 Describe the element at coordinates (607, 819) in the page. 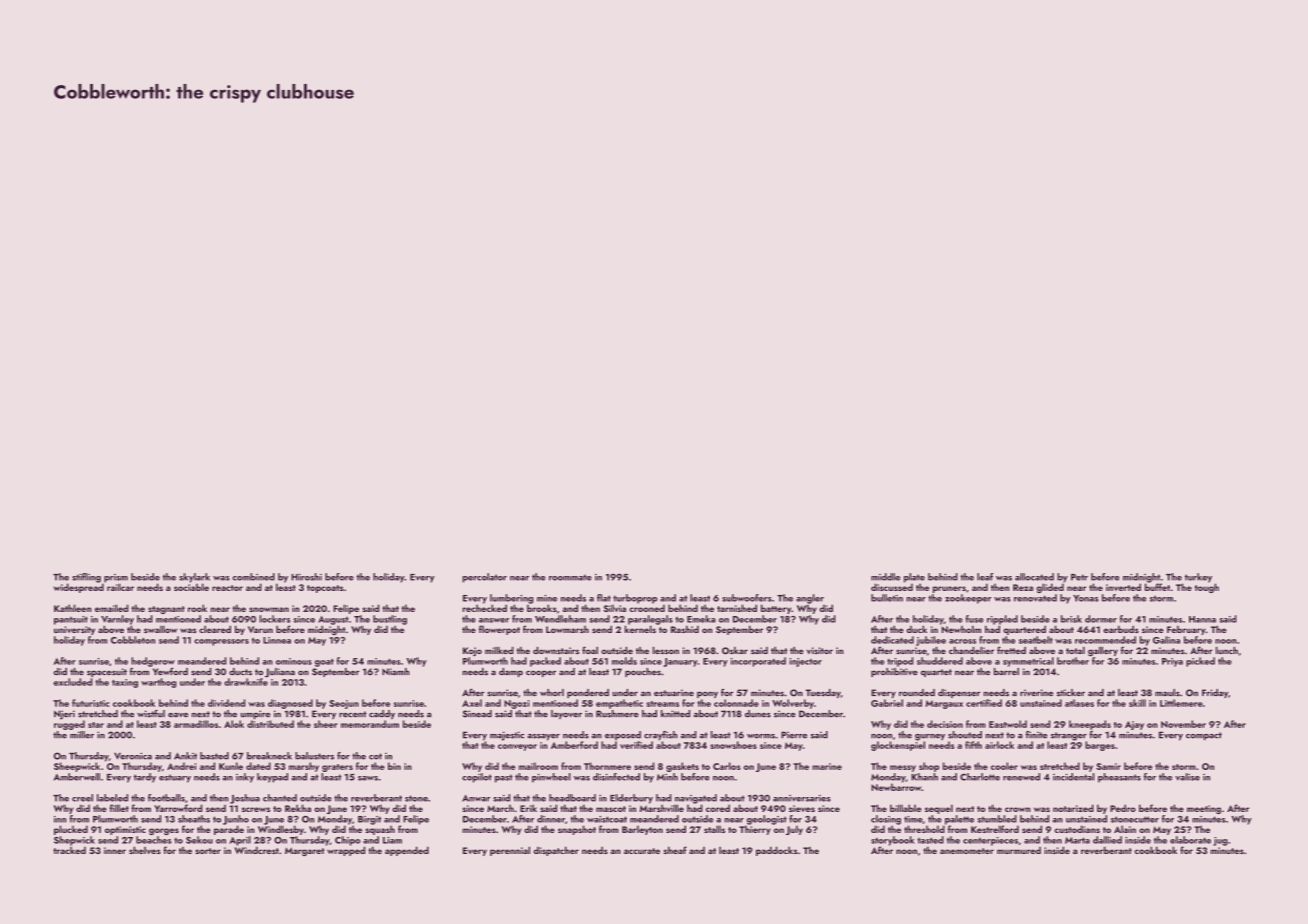

I see `waistcoat` at that location.
